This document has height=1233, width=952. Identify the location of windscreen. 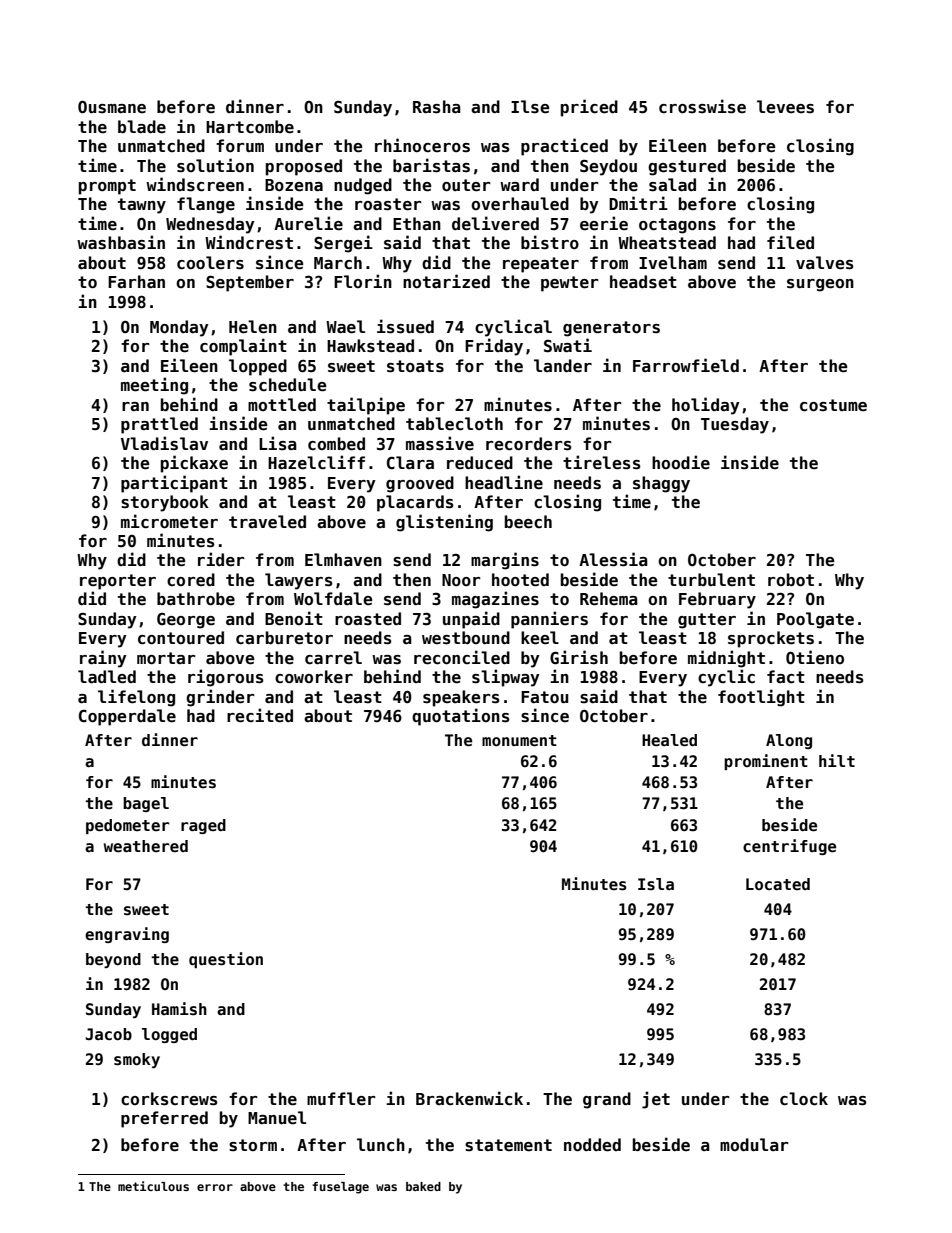
(195, 184).
